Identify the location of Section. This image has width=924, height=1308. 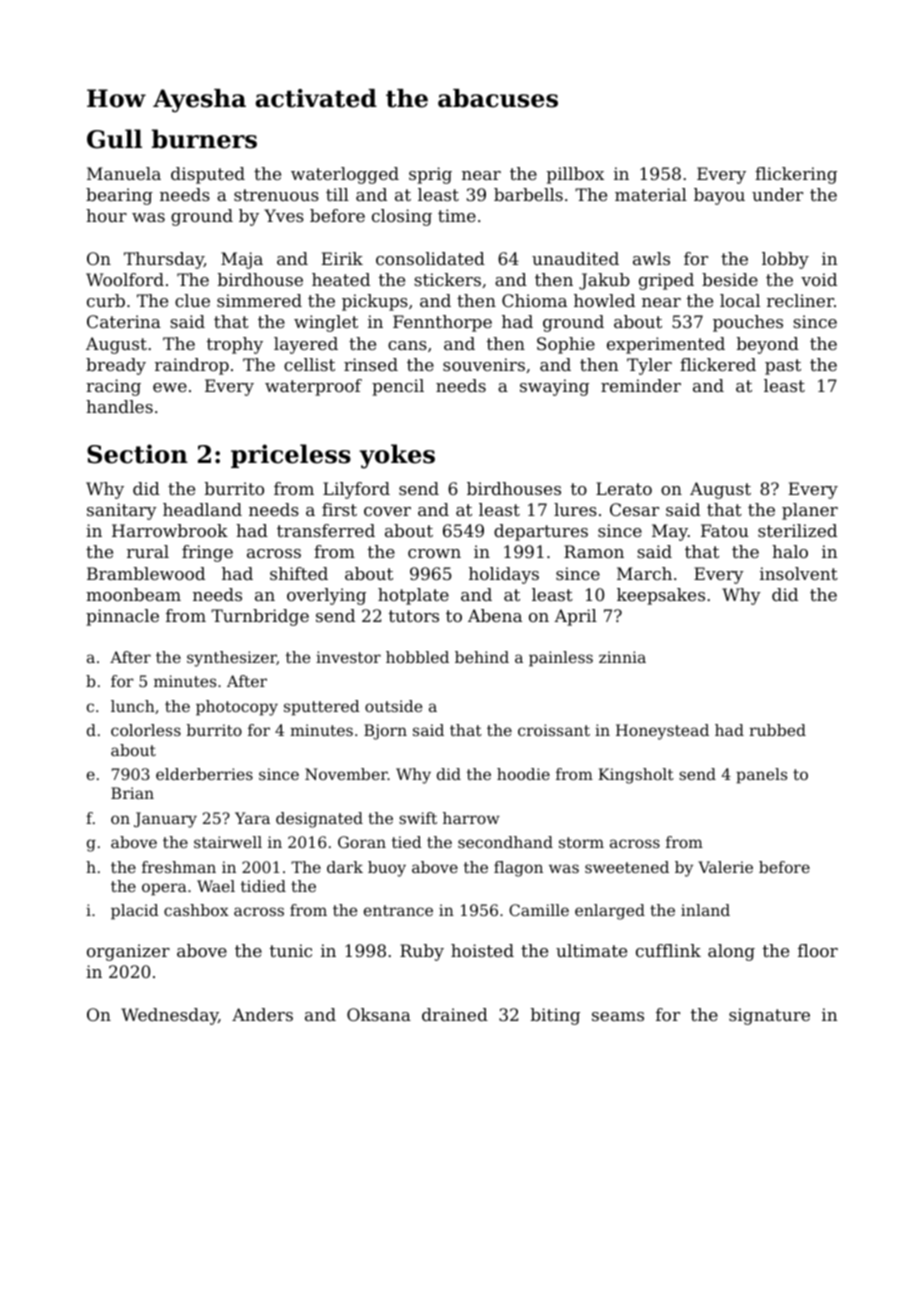
(137, 454).
